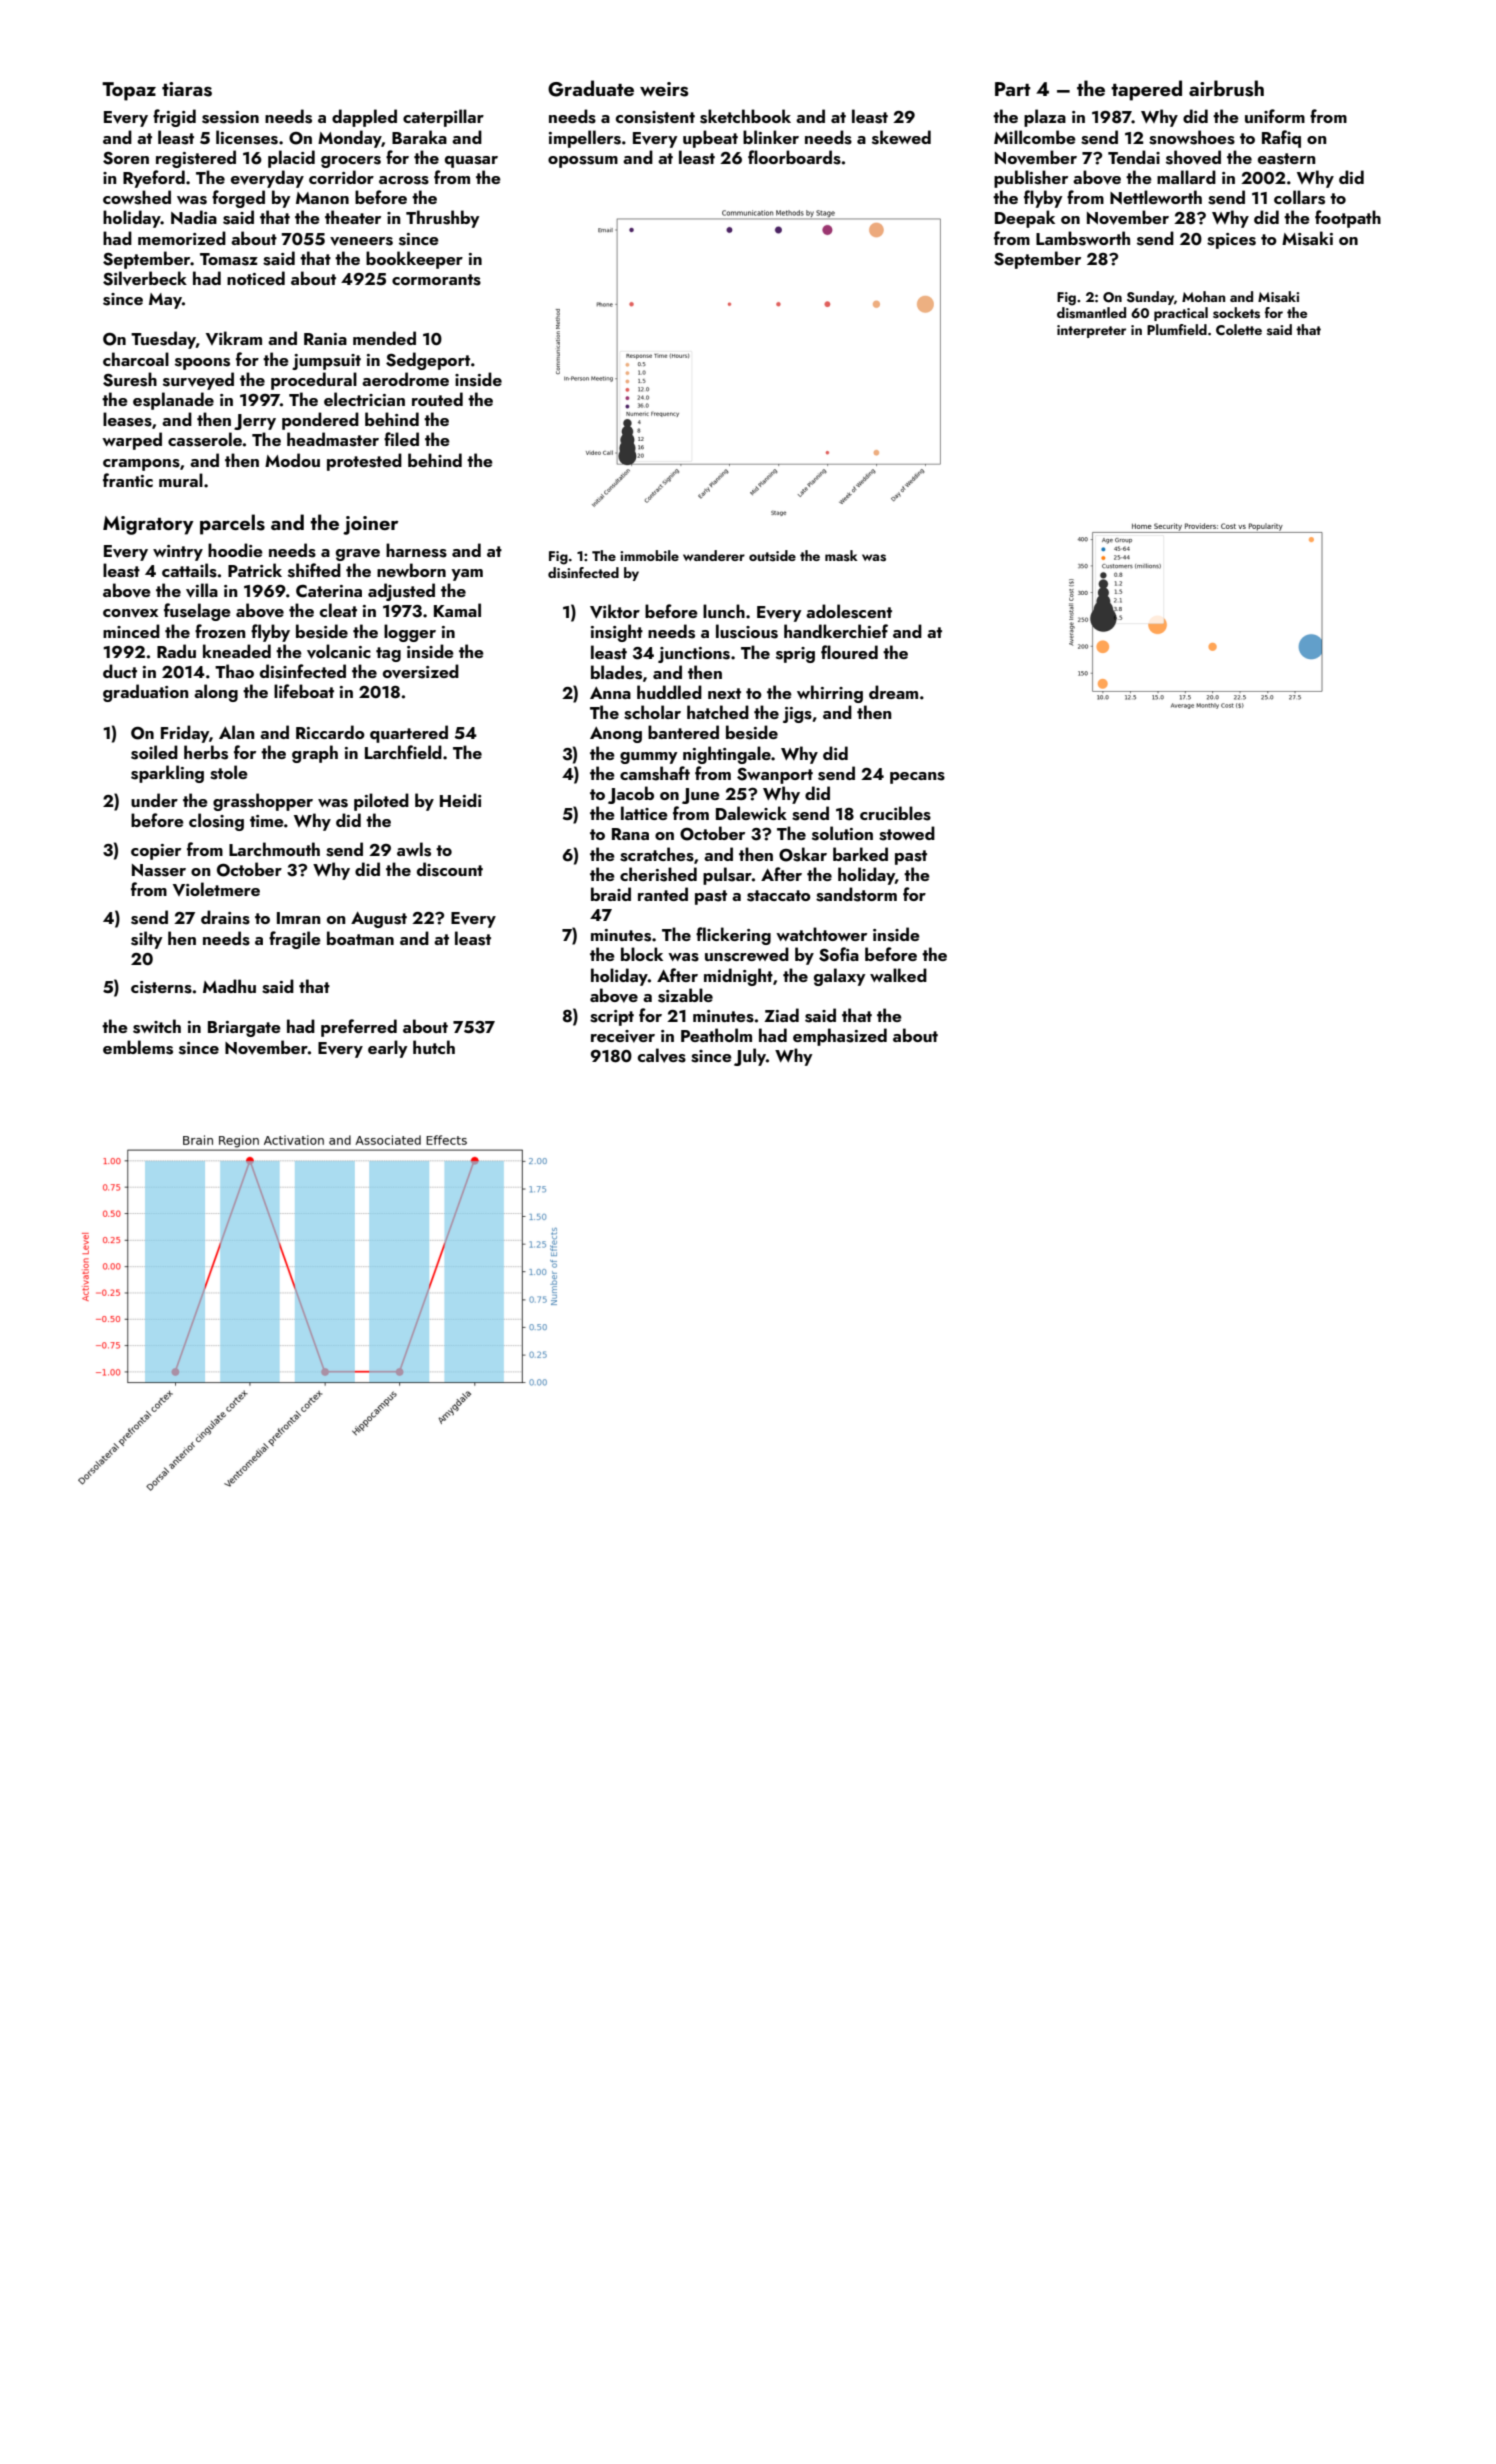  What do you see at coordinates (1226, 88) in the screenshot?
I see `airbrush` at bounding box center [1226, 88].
